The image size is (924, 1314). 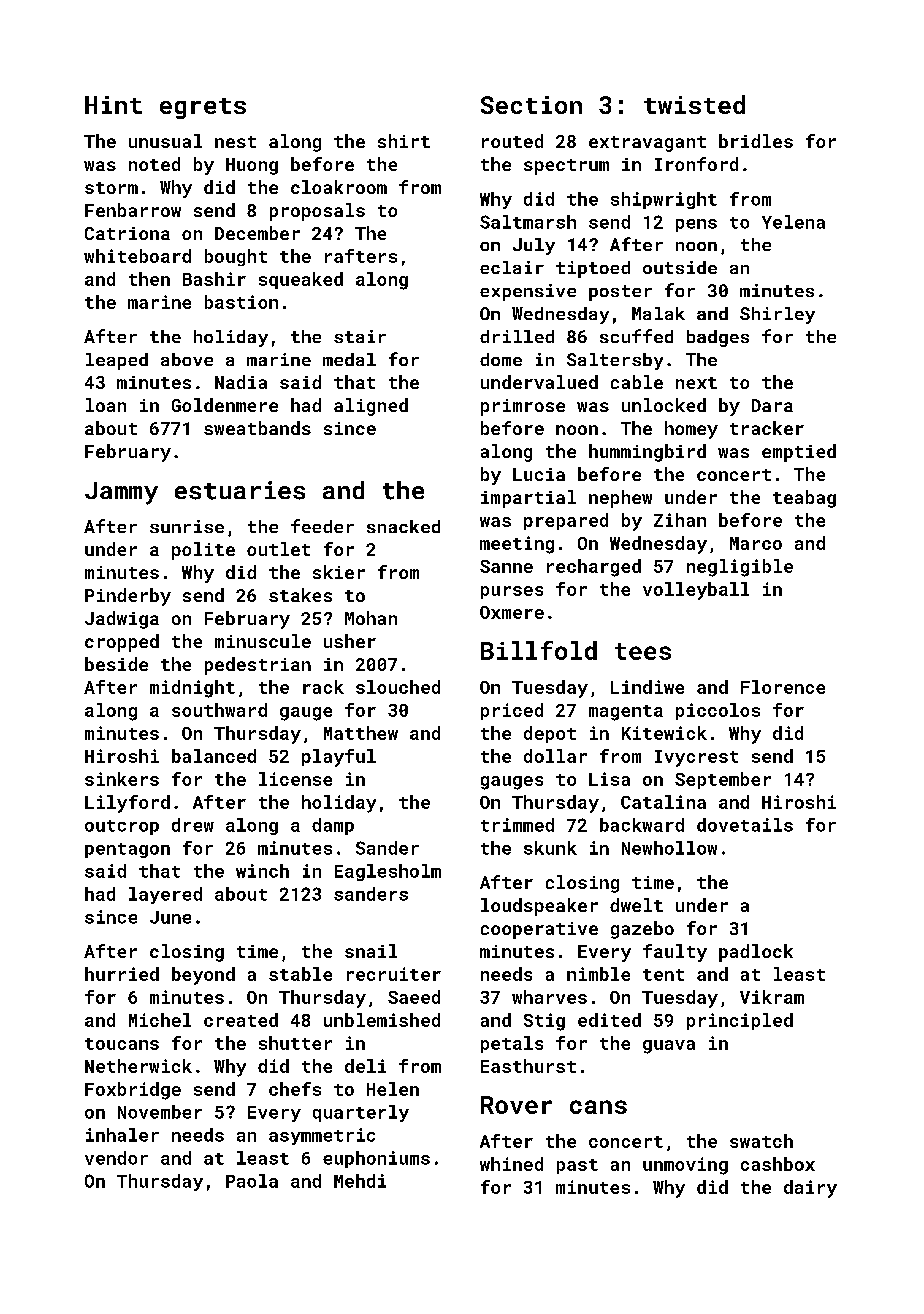 What do you see at coordinates (694, 104) in the screenshot?
I see `twisted` at bounding box center [694, 104].
